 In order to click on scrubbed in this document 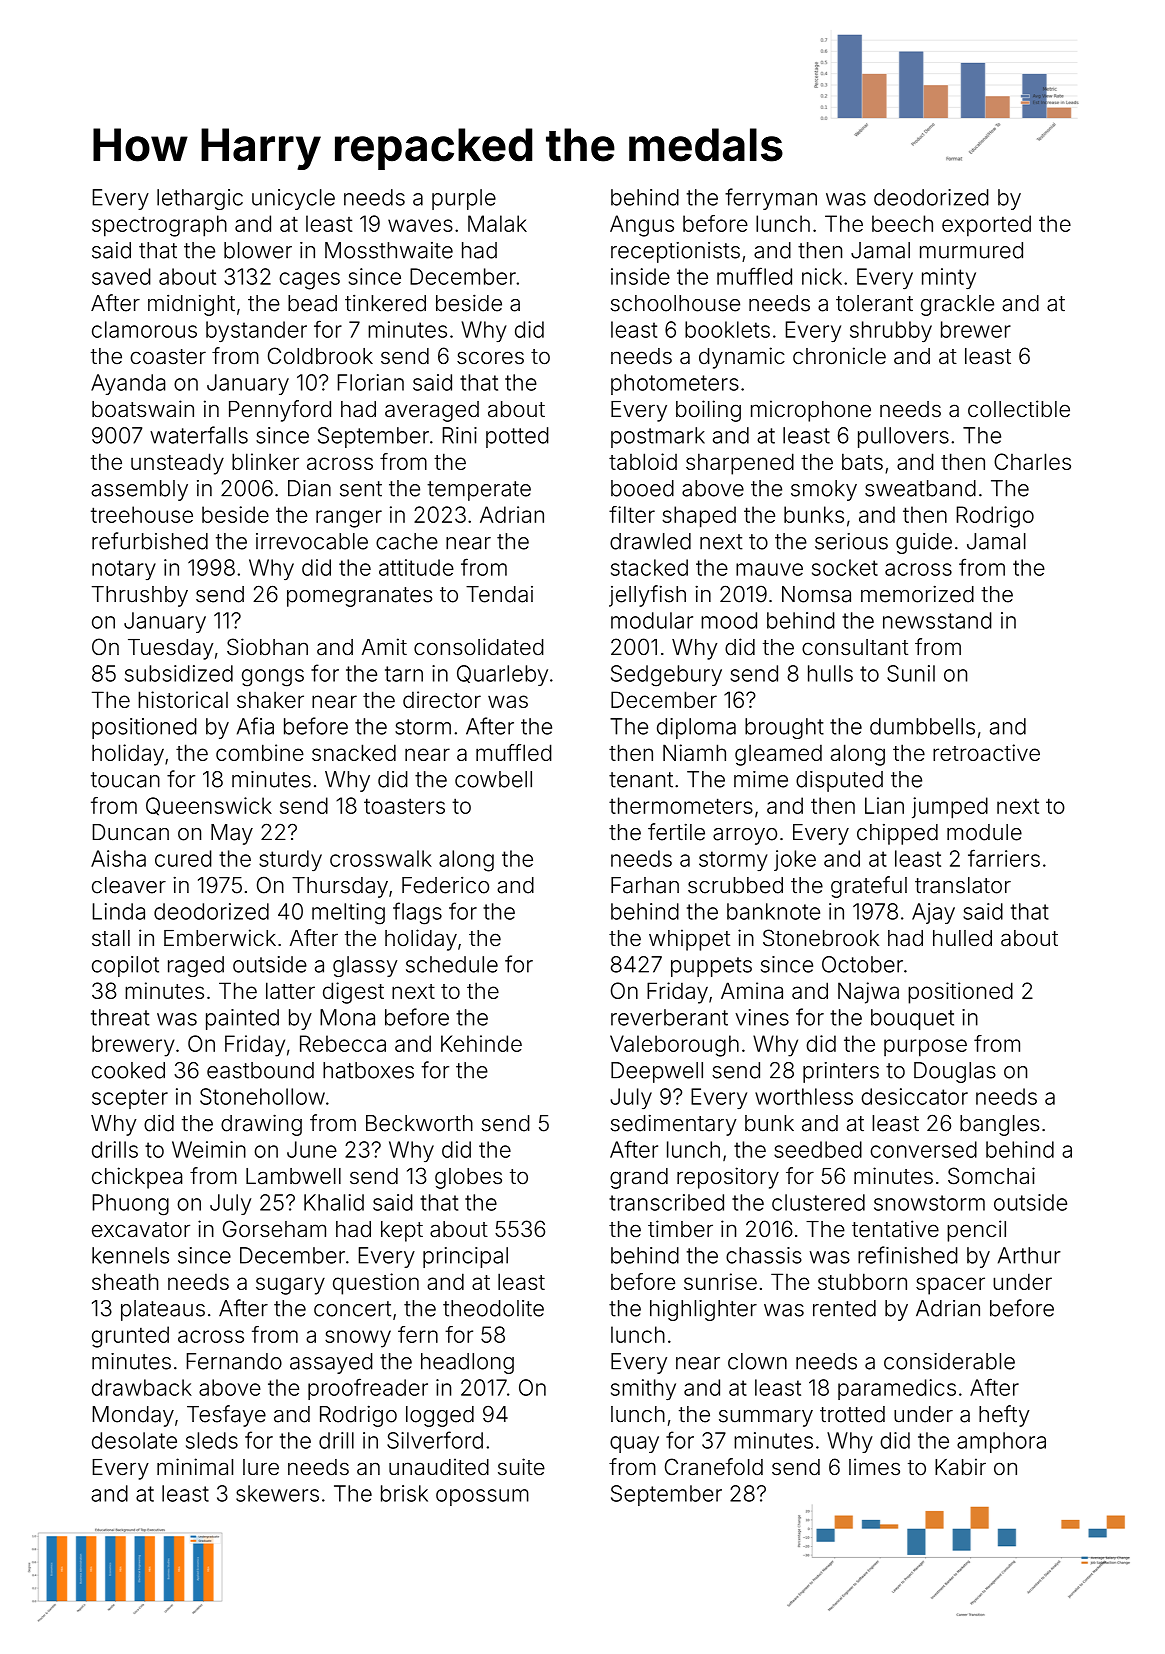, I will do `click(735, 885)`.
